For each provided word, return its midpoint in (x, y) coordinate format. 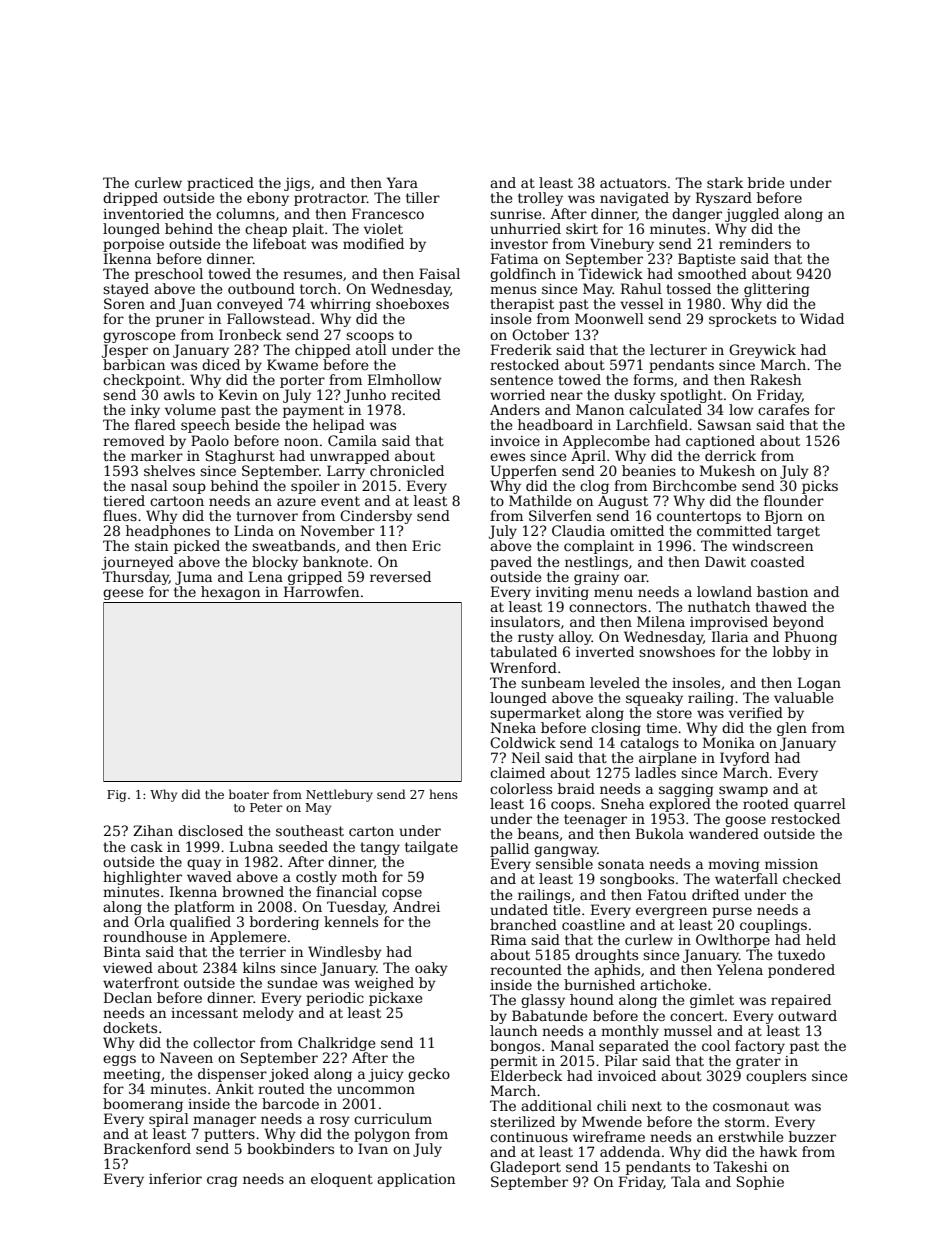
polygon (382, 1135)
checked (812, 878)
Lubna (251, 846)
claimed (517, 772)
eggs (119, 1060)
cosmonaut (751, 1106)
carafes (783, 409)
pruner (180, 321)
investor (519, 244)
